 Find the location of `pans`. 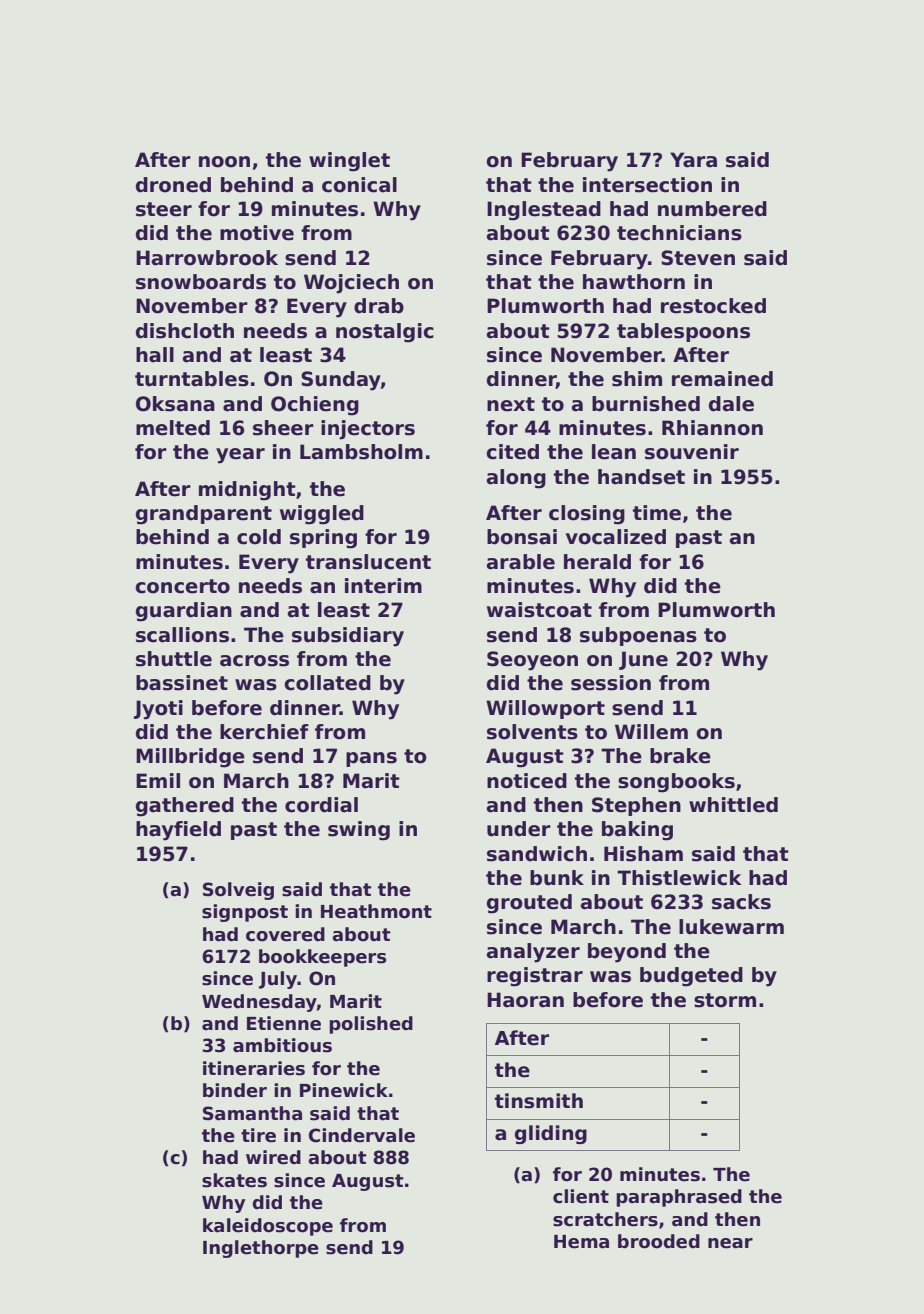

pans is located at coordinates (371, 759).
